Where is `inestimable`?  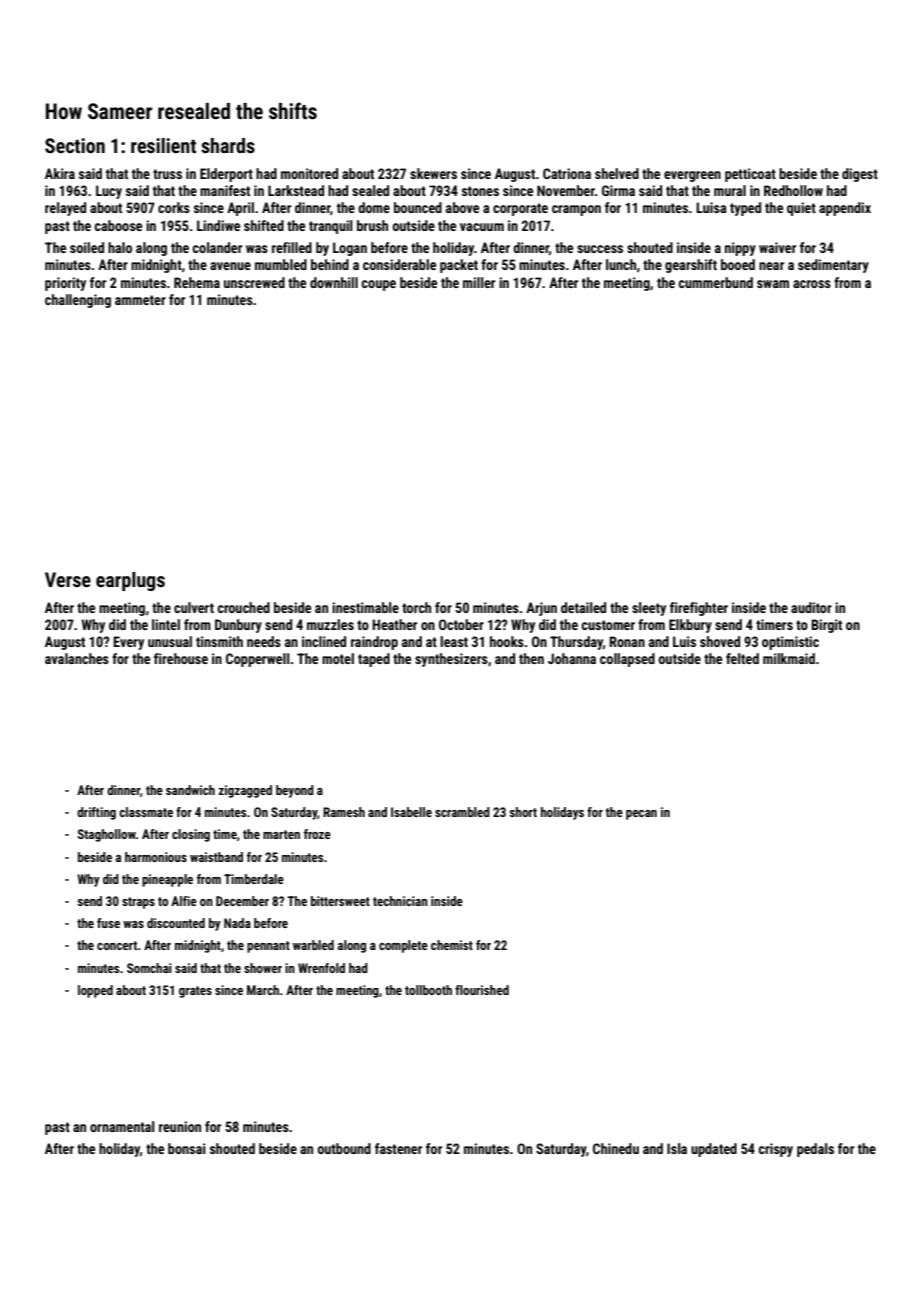
inestimable is located at coordinates (365, 607).
